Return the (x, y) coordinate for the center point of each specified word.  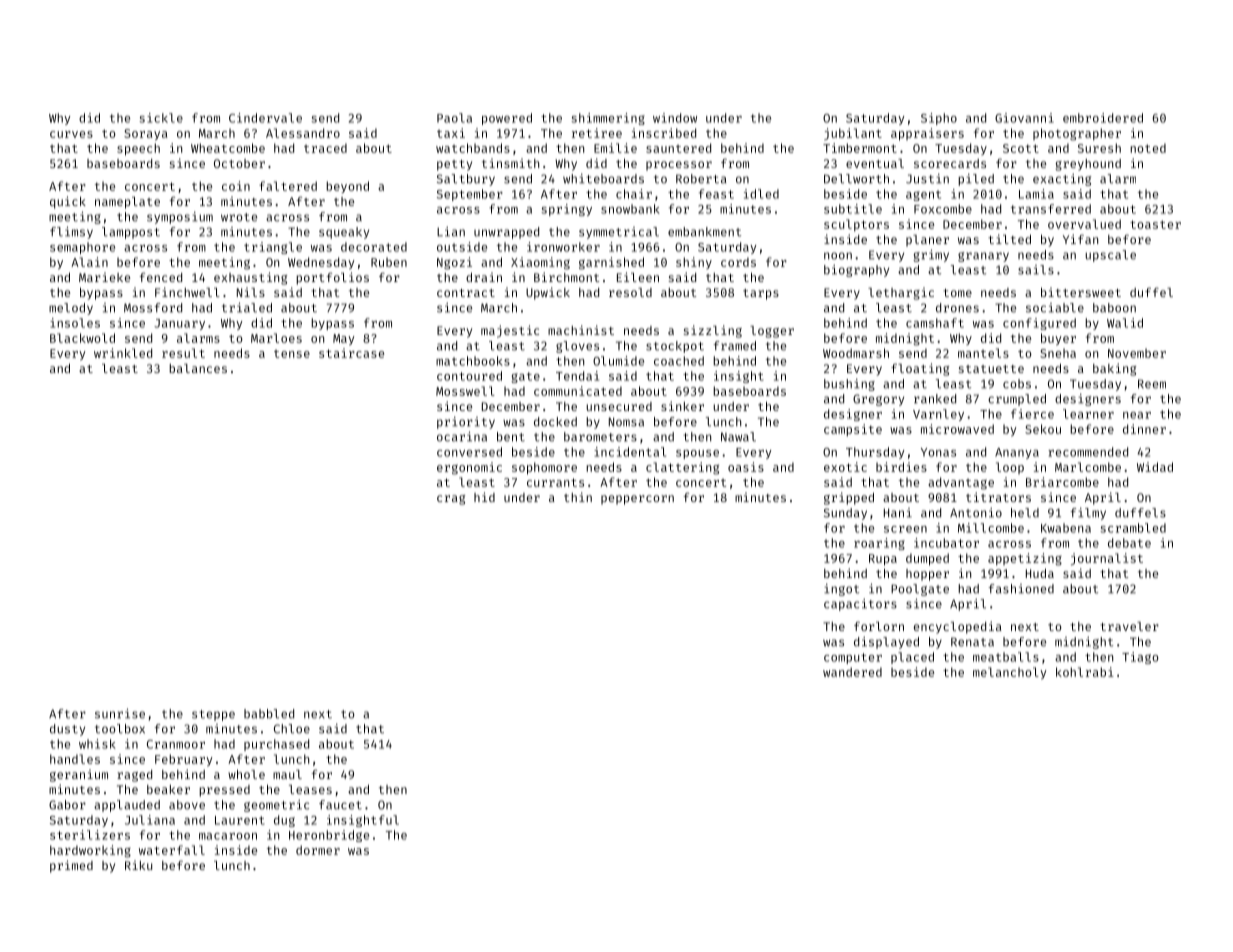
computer (853, 658)
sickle (161, 118)
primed (71, 866)
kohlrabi (1085, 672)
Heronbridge (329, 836)
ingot (841, 590)
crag (451, 500)
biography (856, 271)
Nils (251, 292)
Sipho (939, 119)
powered (507, 119)
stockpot (675, 347)
